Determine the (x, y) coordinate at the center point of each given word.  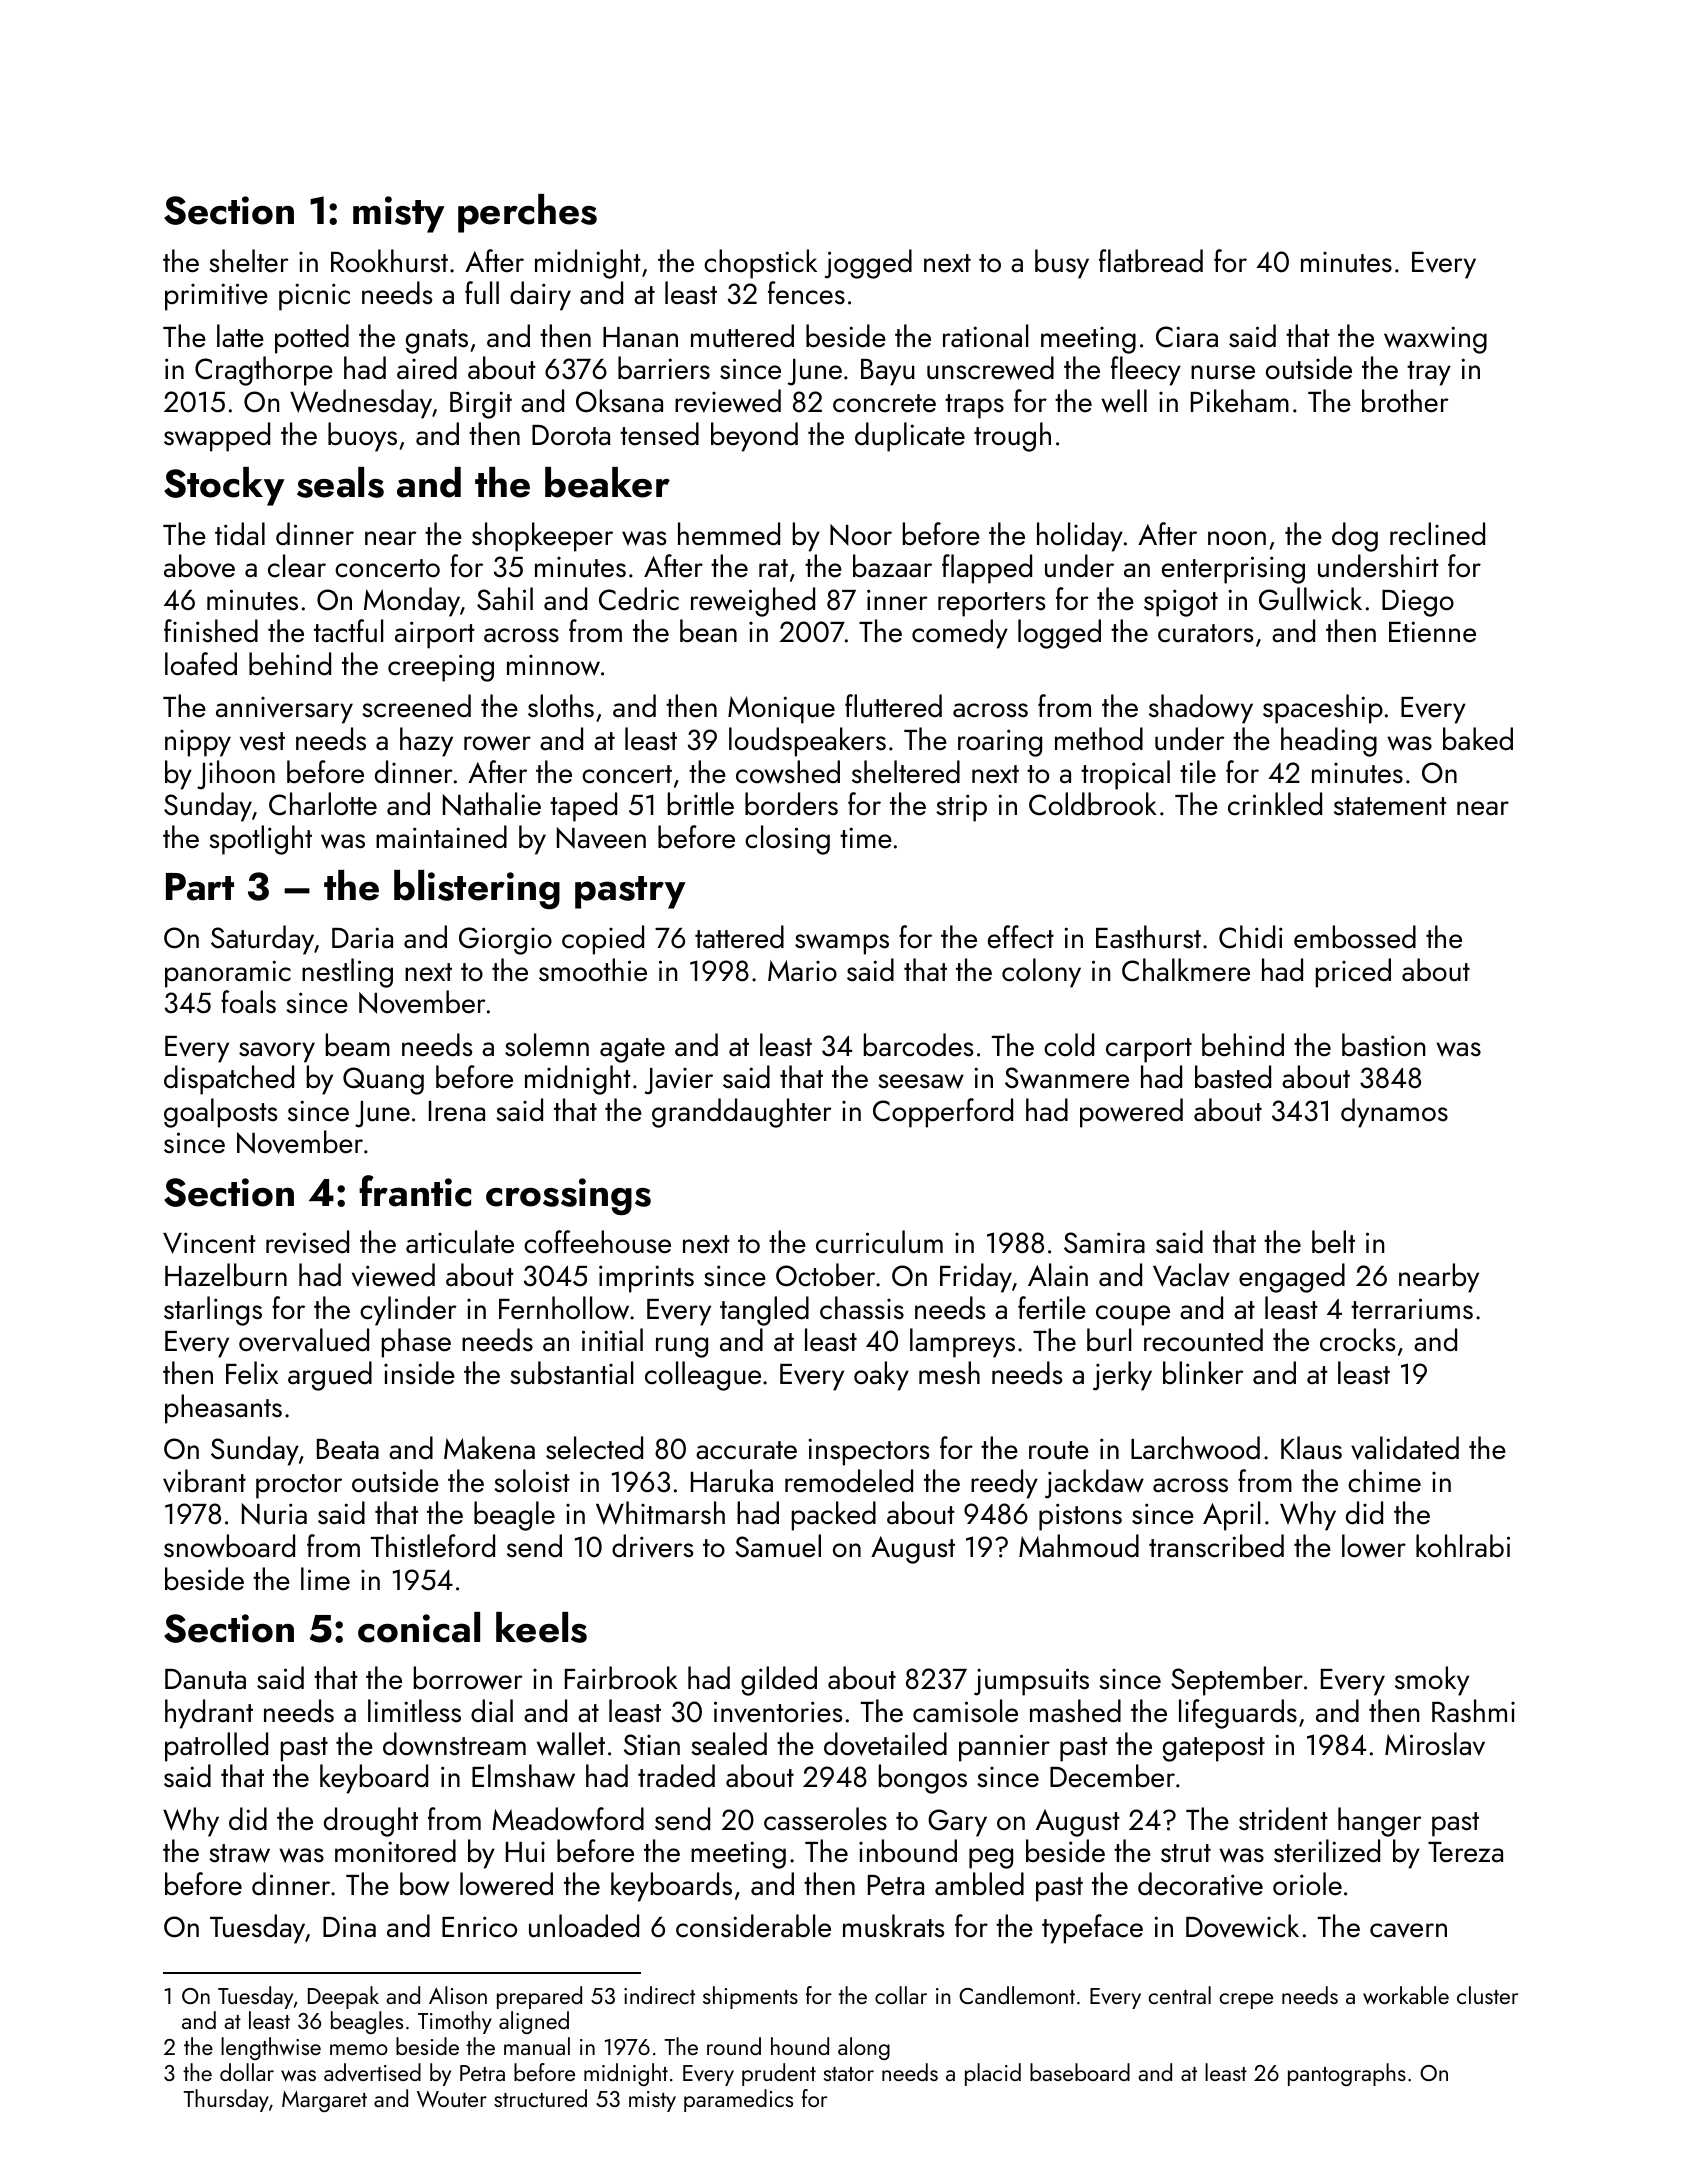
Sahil (505, 599)
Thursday (226, 2100)
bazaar (892, 566)
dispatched (229, 1080)
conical (419, 1627)
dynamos (1394, 1113)
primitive (216, 297)
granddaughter (742, 1113)
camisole (965, 1711)
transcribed (1216, 1546)
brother (1405, 401)
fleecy (1146, 371)
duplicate (910, 437)
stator (849, 2074)
